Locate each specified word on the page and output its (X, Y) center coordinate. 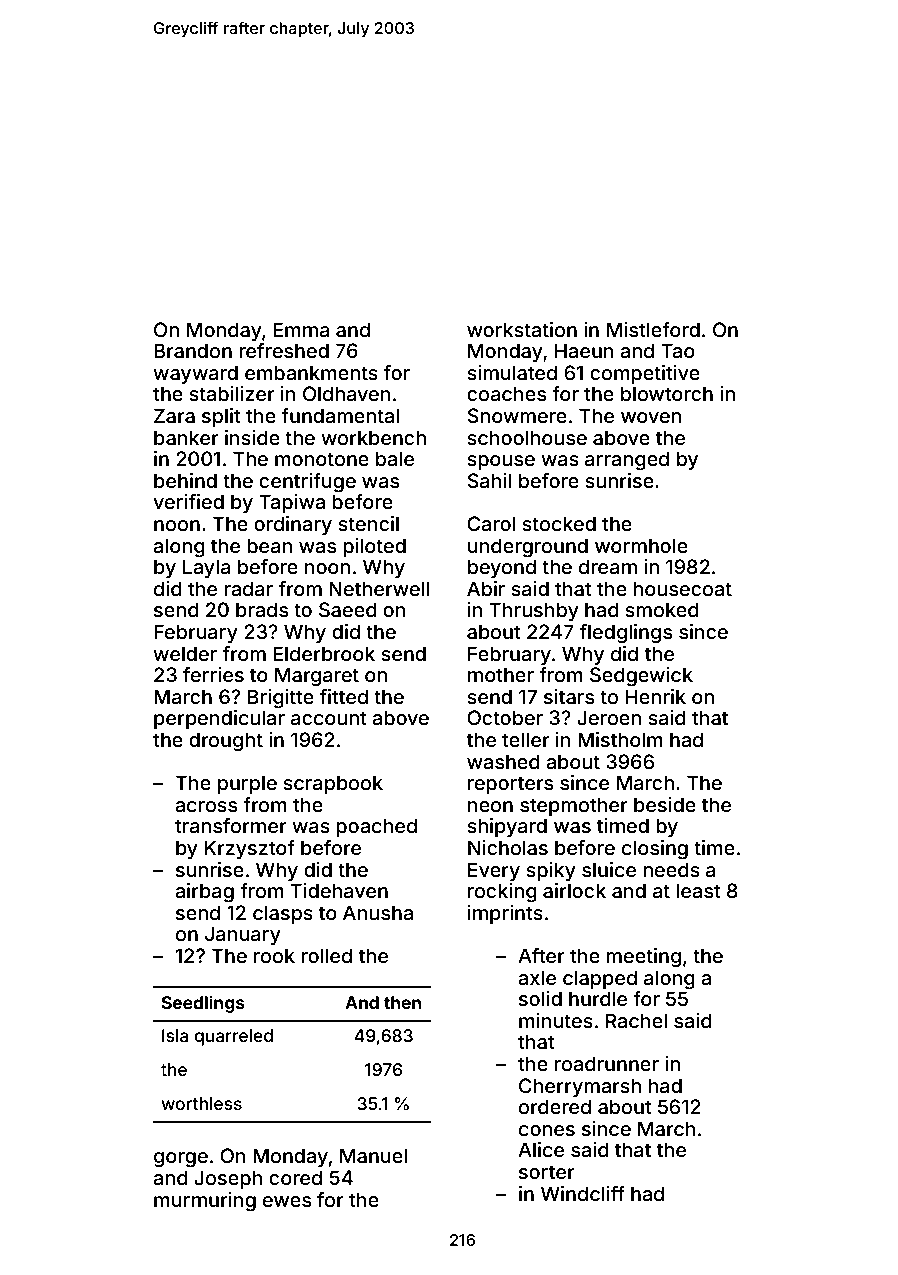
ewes (287, 1201)
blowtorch (667, 393)
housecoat (682, 588)
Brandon (193, 350)
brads (262, 609)
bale (395, 458)
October (505, 717)
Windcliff (583, 1193)
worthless (201, 1103)
